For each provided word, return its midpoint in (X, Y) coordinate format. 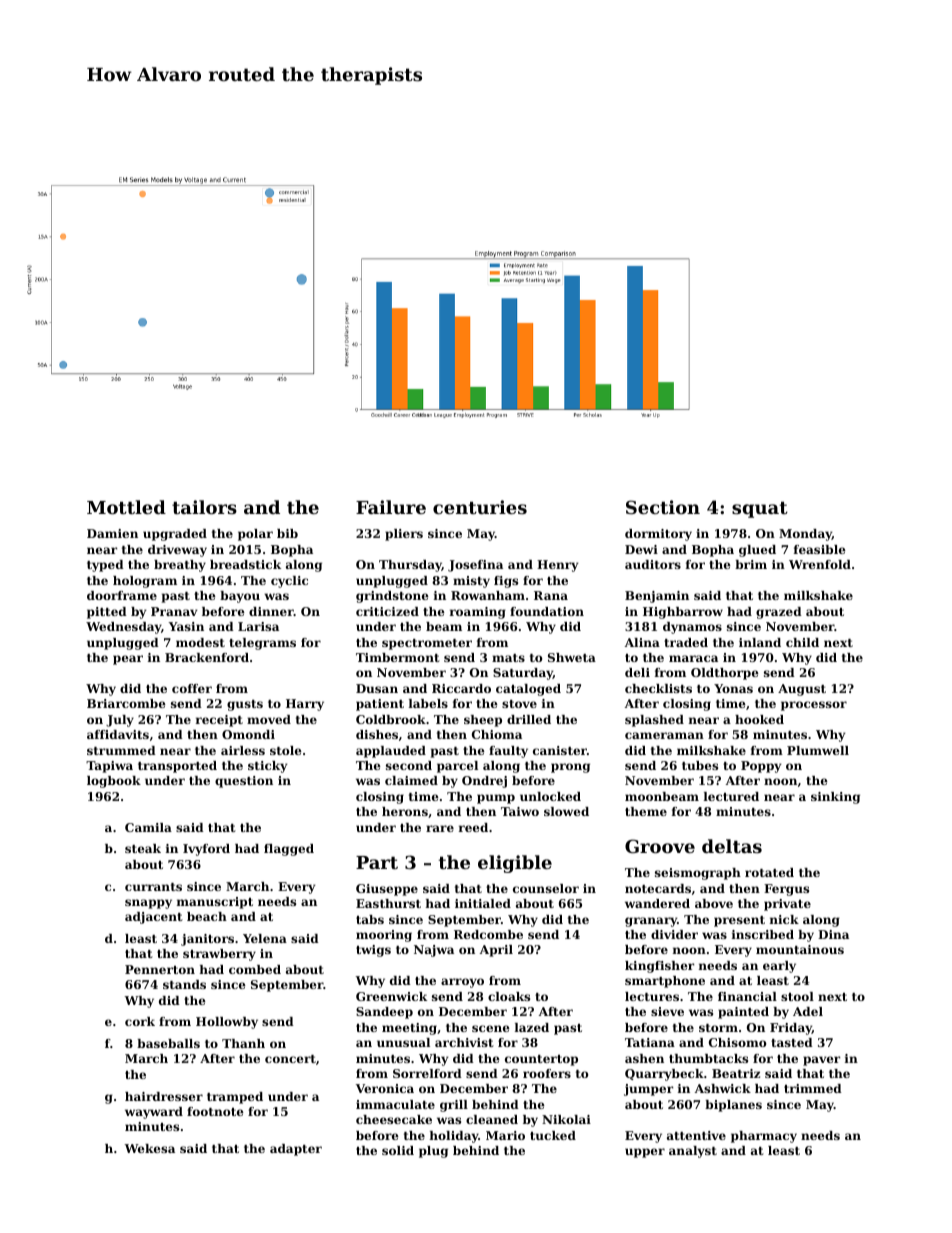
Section (663, 507)
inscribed (763, 934)
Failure (391, 507)
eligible (515, 864)
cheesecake (394, 1119)
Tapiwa (109, 767)
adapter (296, 1150)
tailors (204, 507)
